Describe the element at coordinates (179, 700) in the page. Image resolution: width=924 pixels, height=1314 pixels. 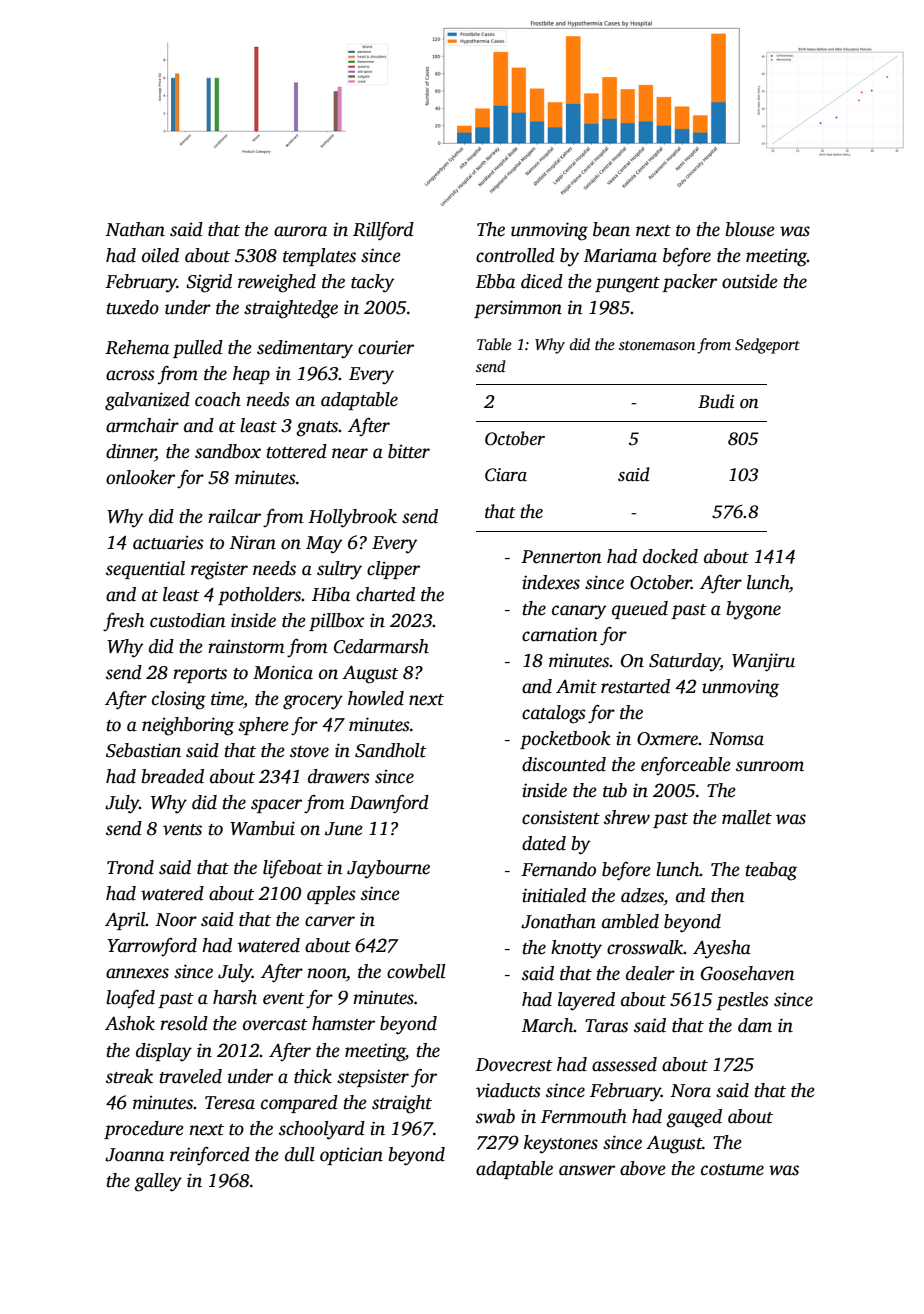
I see `closing` at that location.
